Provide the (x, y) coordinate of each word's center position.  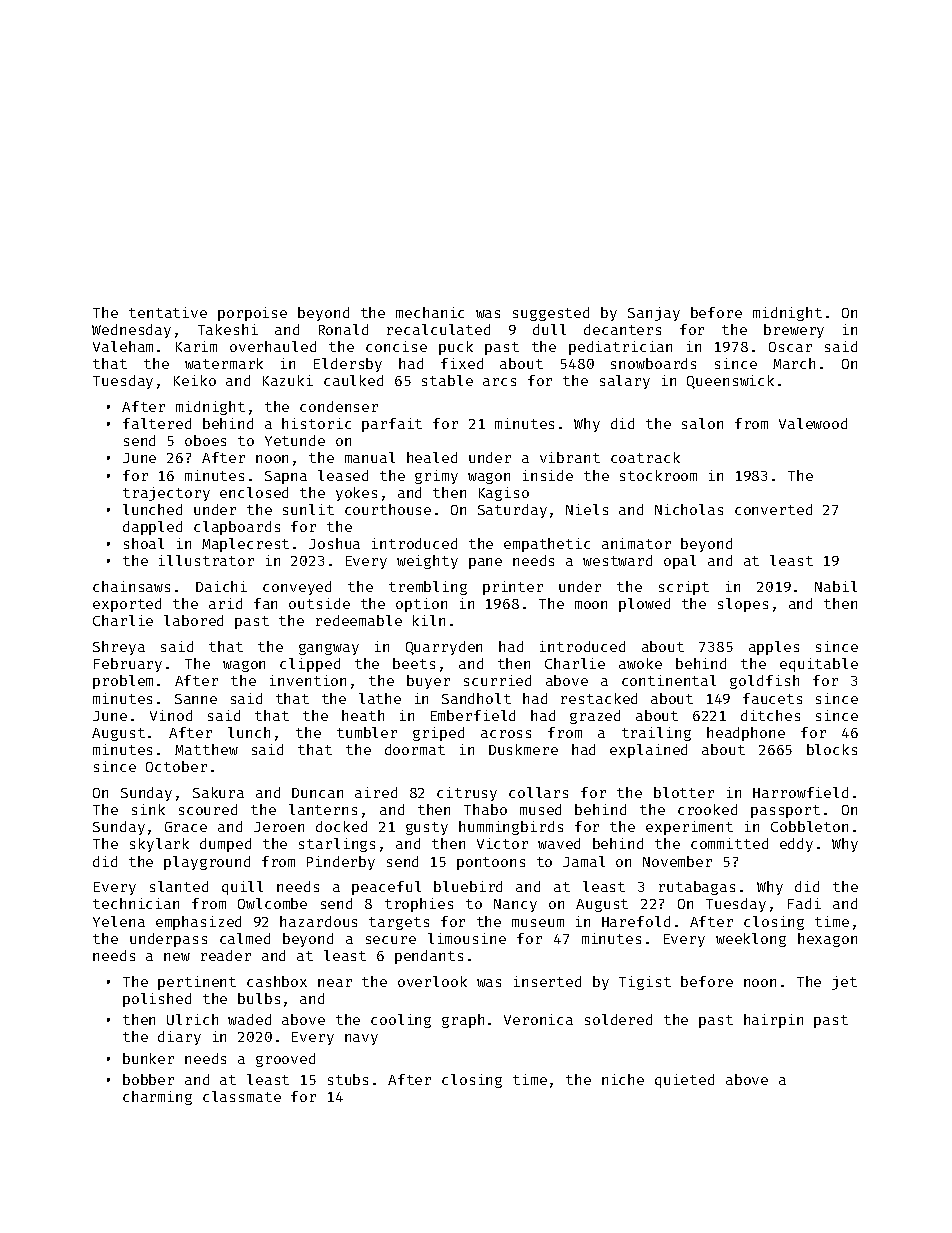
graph (463, 1021)
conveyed (297, 588)
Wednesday (131, 331)
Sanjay (654, 314)
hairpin (773, 1021)
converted (773, 509)
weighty (427, 562)
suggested (551, 314)
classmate (242, 1096)
